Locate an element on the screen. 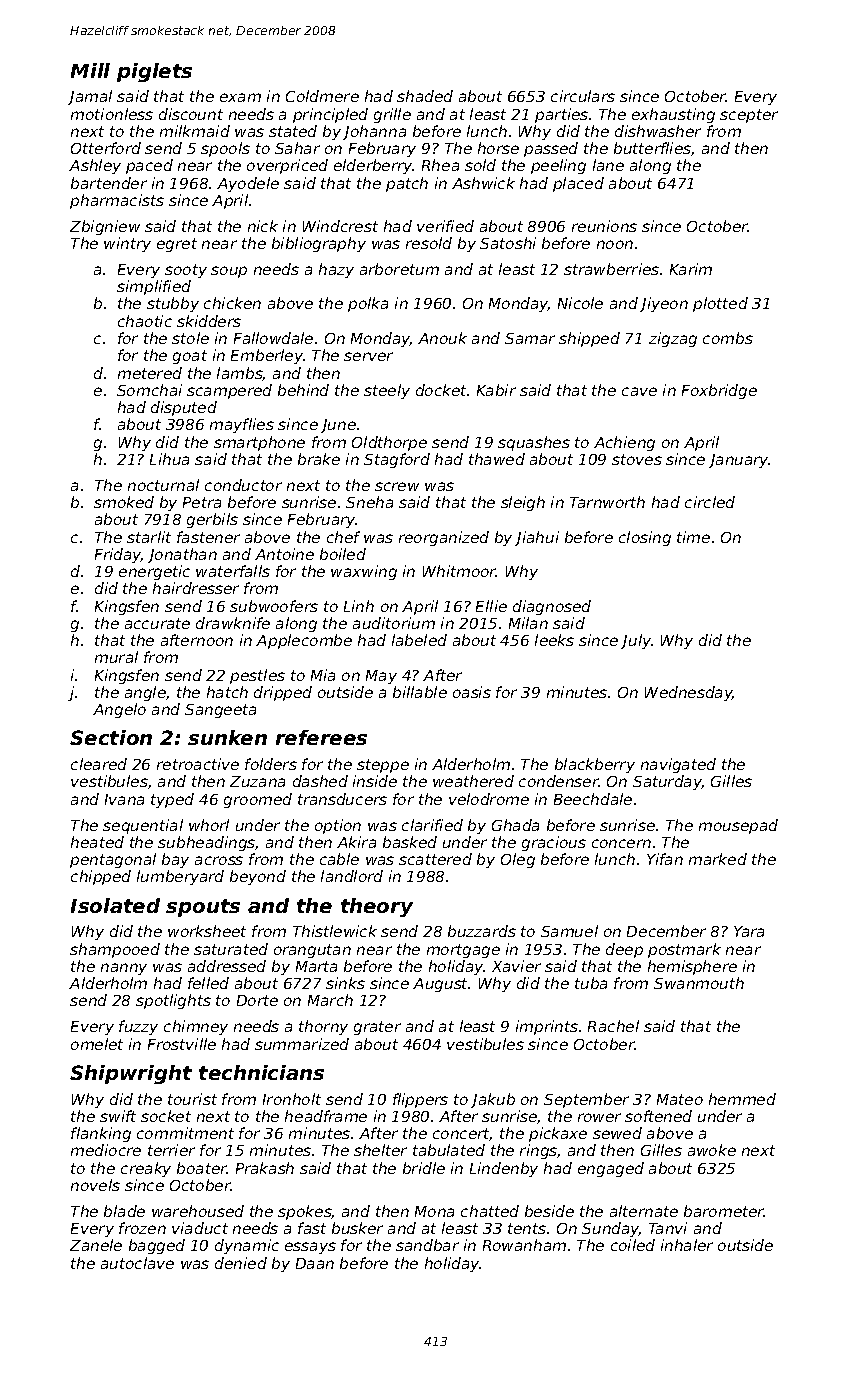  hemmed is located at coordinates (742, 1099).
